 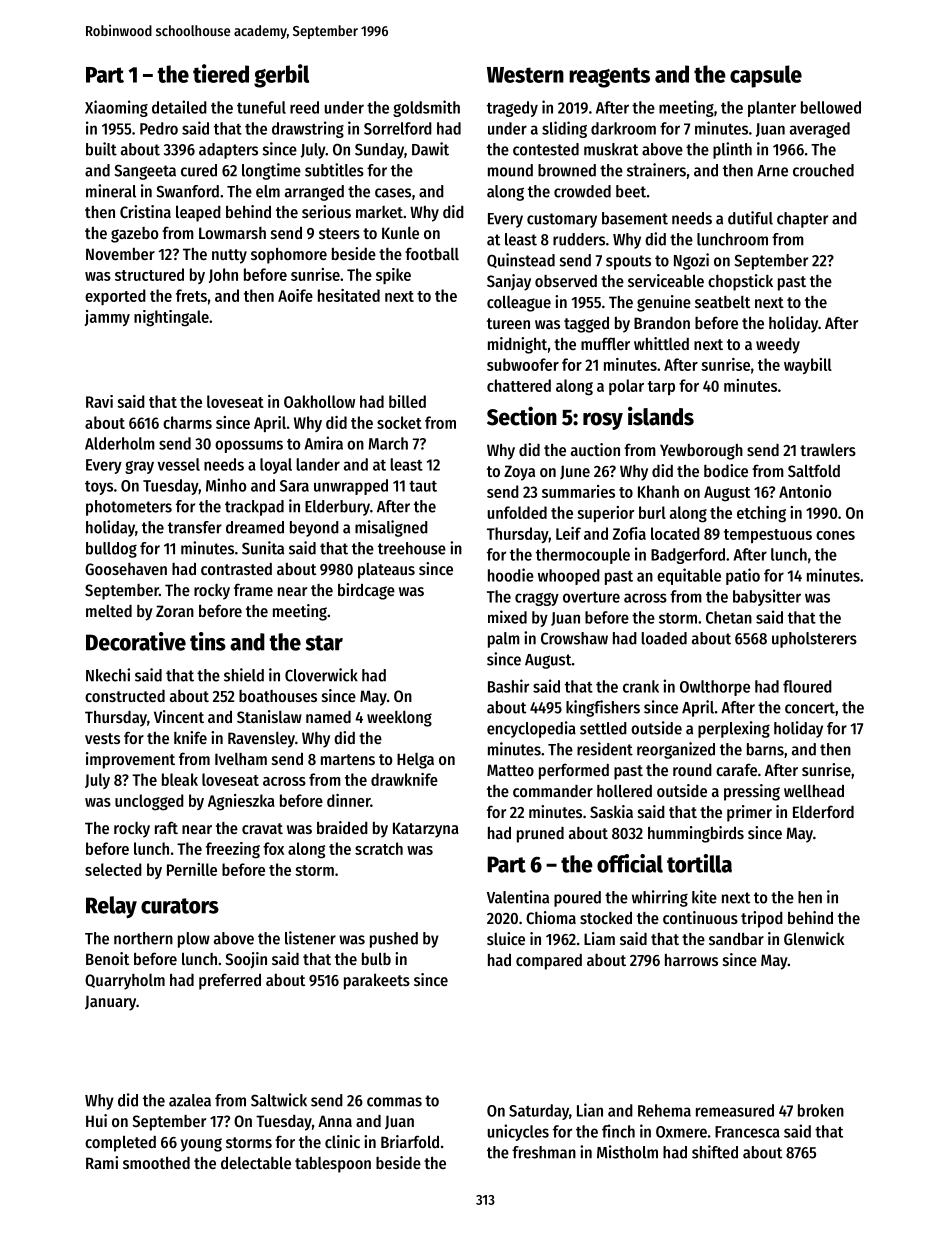 I want to click on tureen, so click(x=508, y=323).
